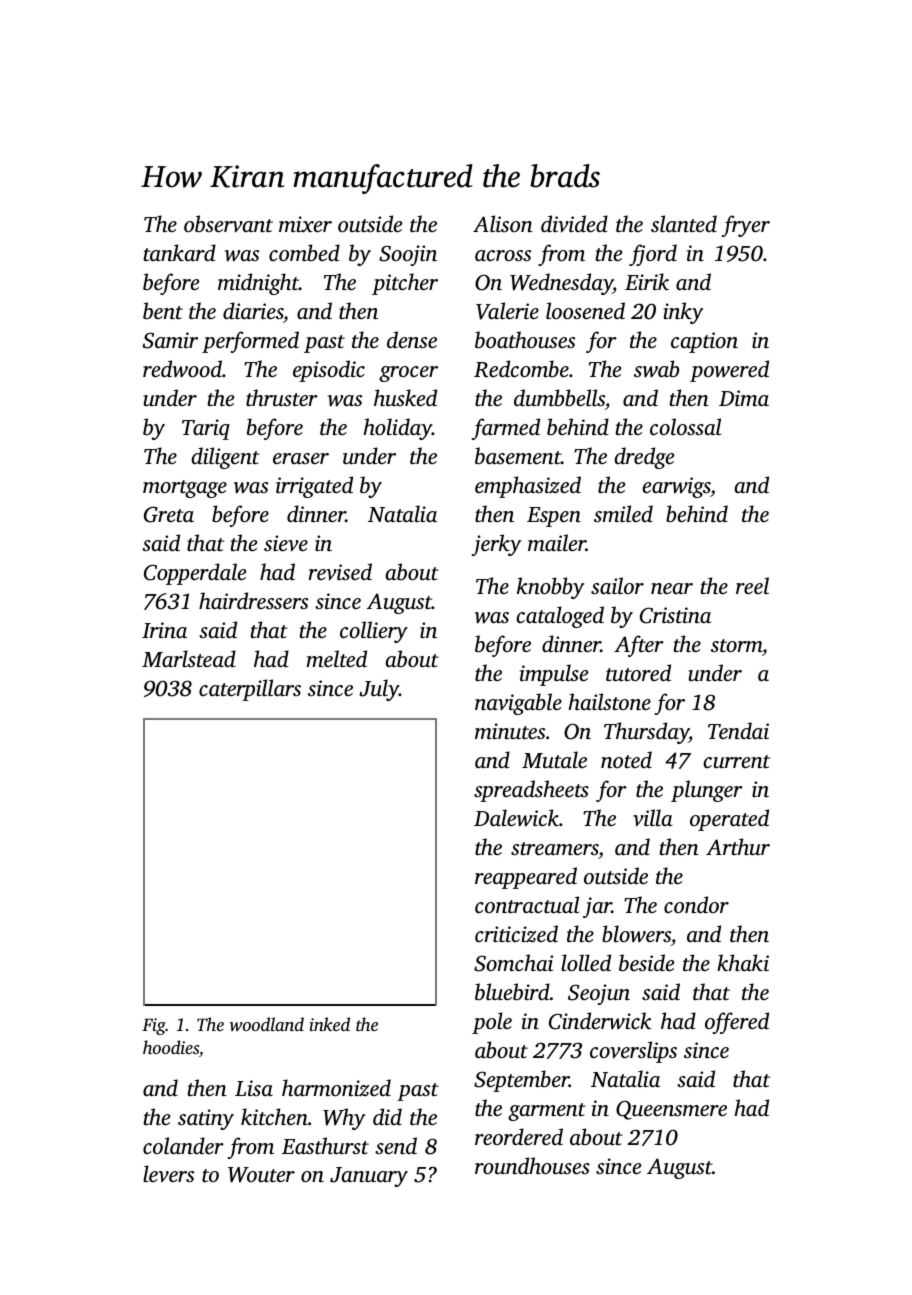  I want to click on jar, so click(597, 907).
